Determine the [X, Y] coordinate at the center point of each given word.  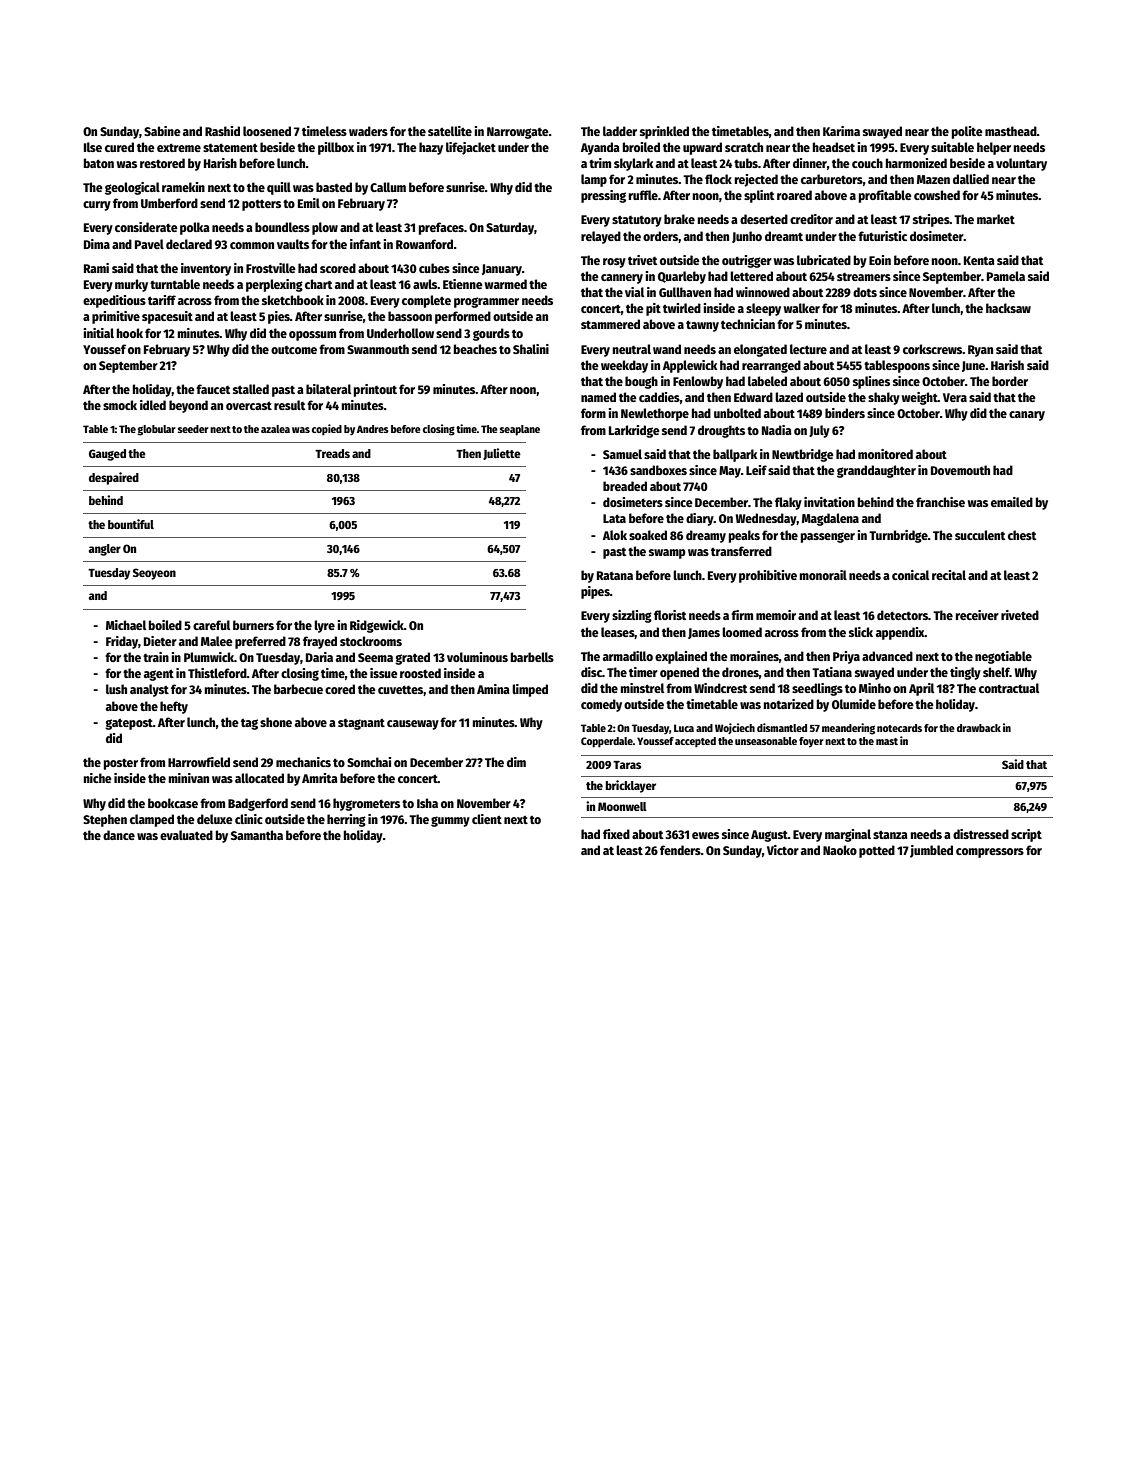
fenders [680, 850]
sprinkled [664, 132]
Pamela [1006, 276]
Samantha [257, 835]
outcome [294, 350]
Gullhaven [685, 292]
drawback [979, 728]
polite [967, 132]
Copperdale [607, 742]
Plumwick [209, 657]
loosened [267, 131]
